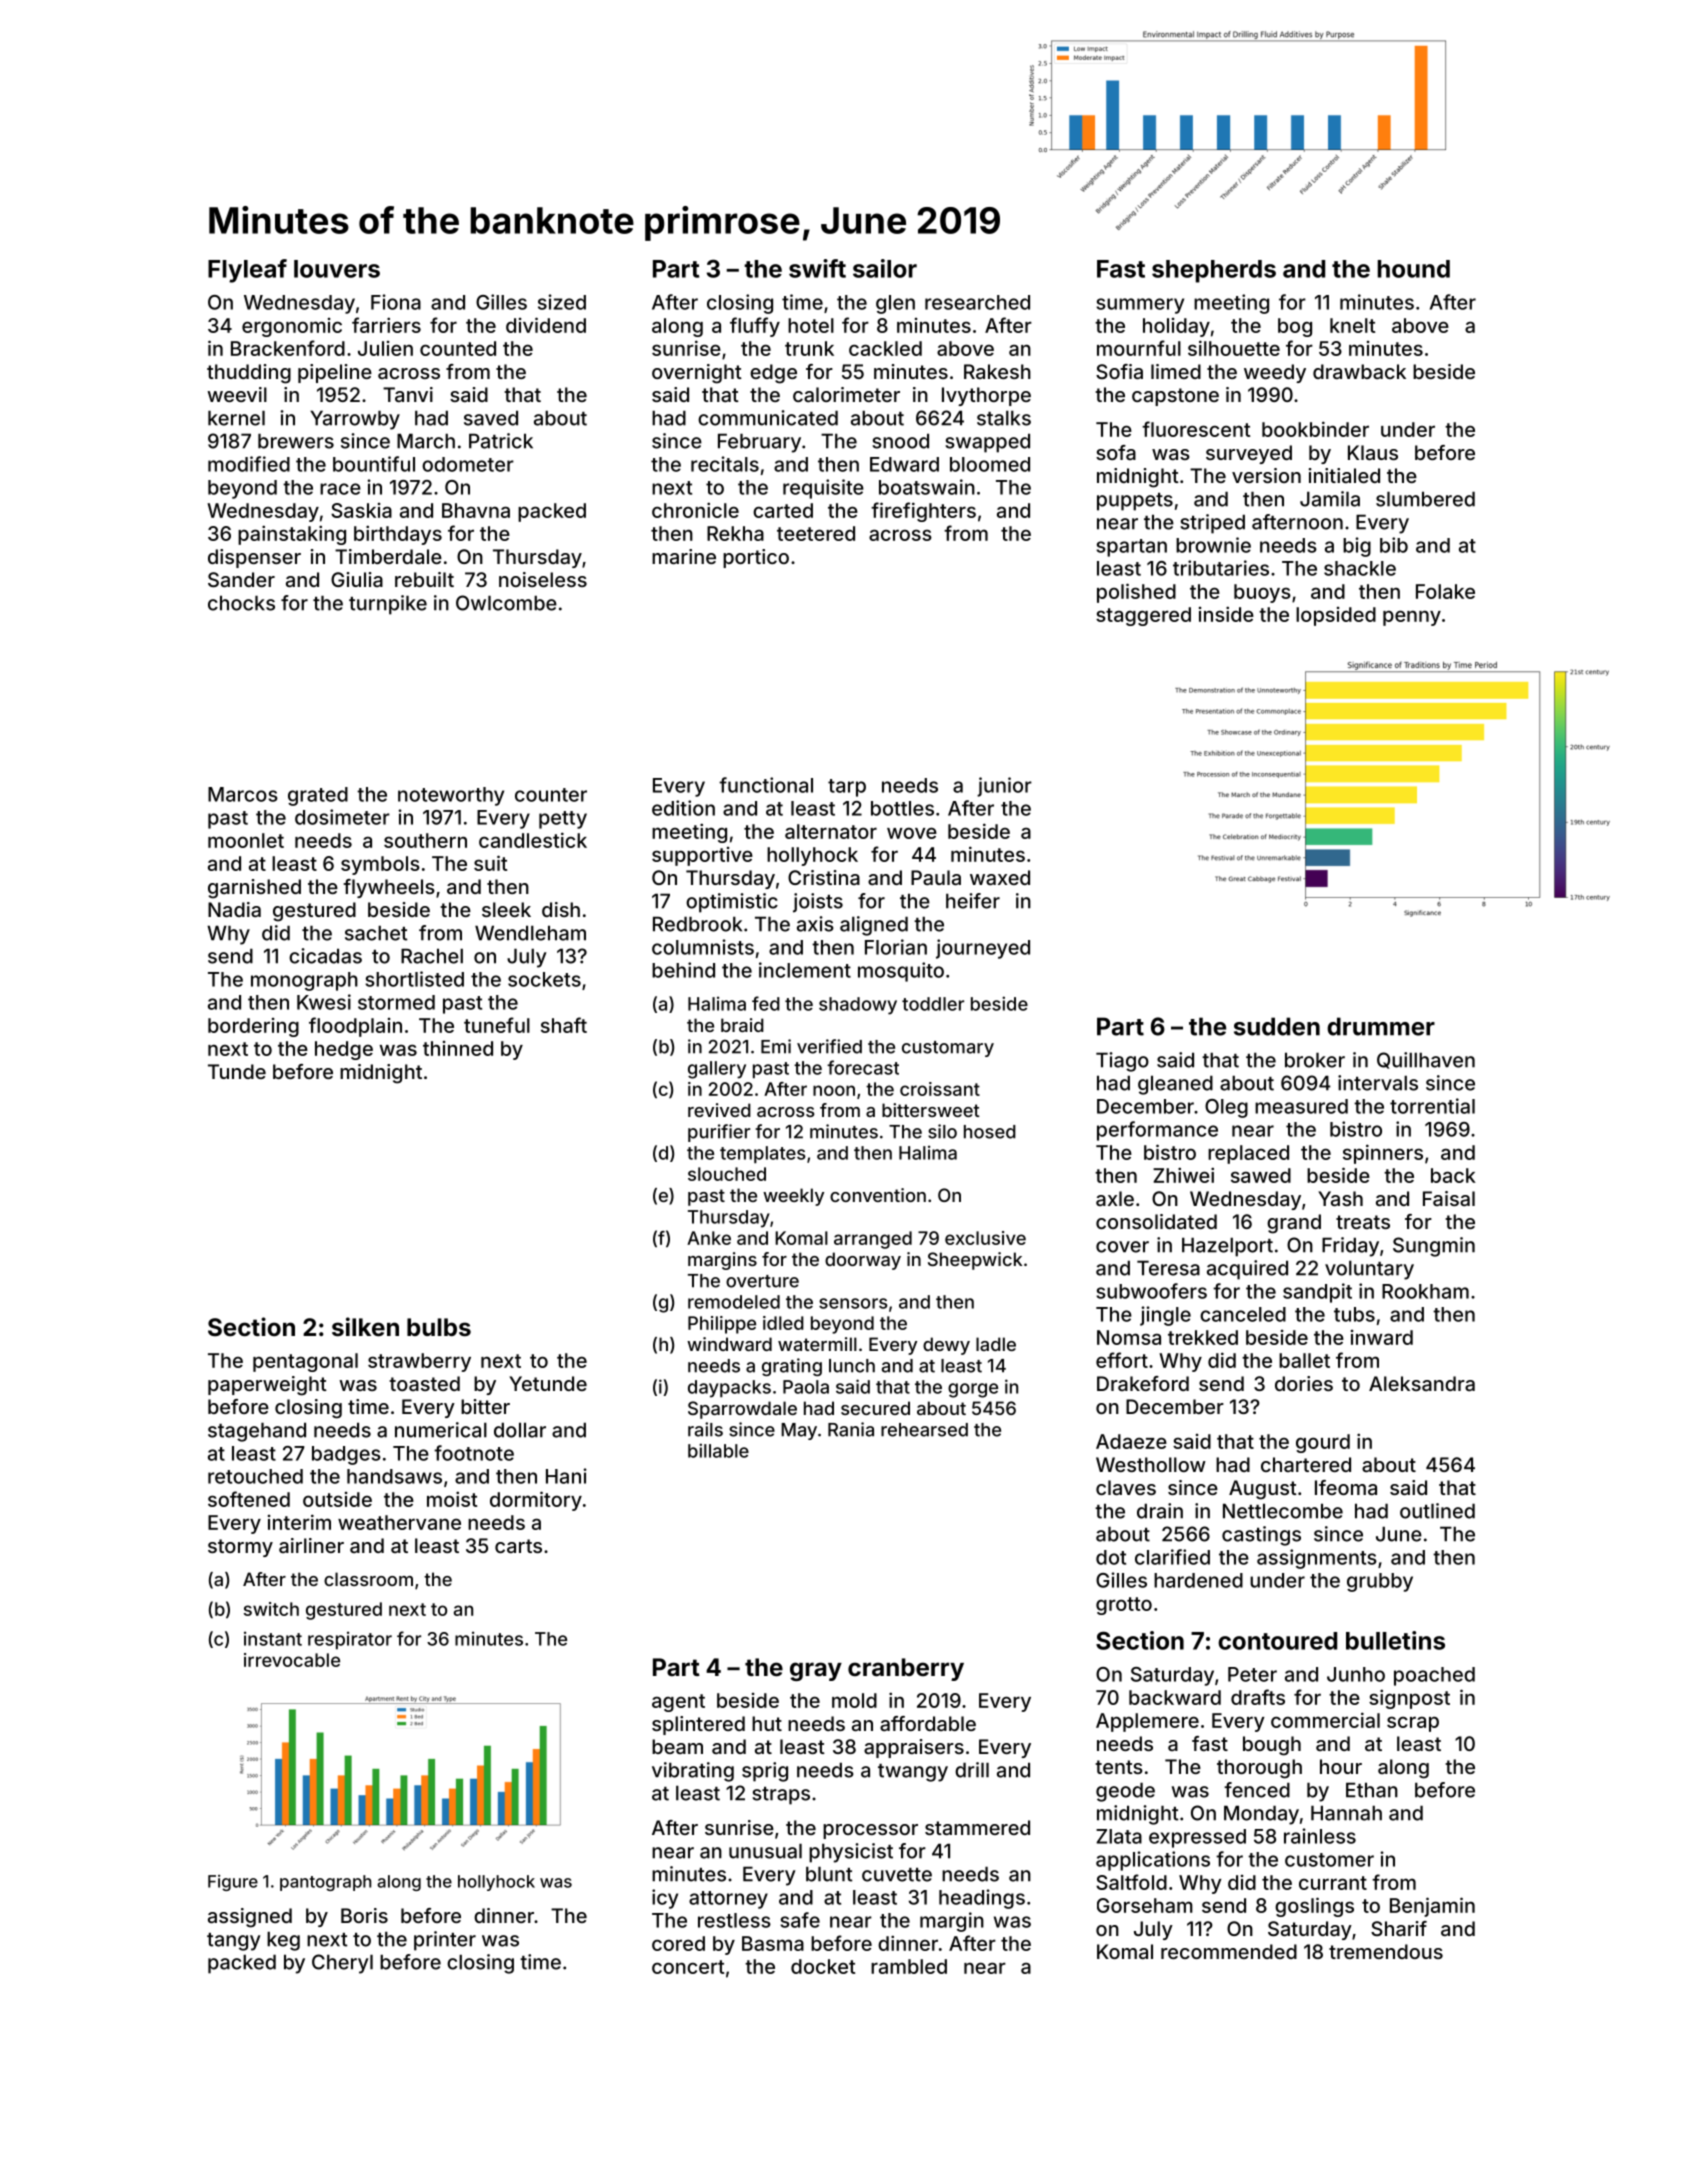 The width and height of the screenshot is (1683, 2178). I want to click on cicadas, so click(325, 956).
